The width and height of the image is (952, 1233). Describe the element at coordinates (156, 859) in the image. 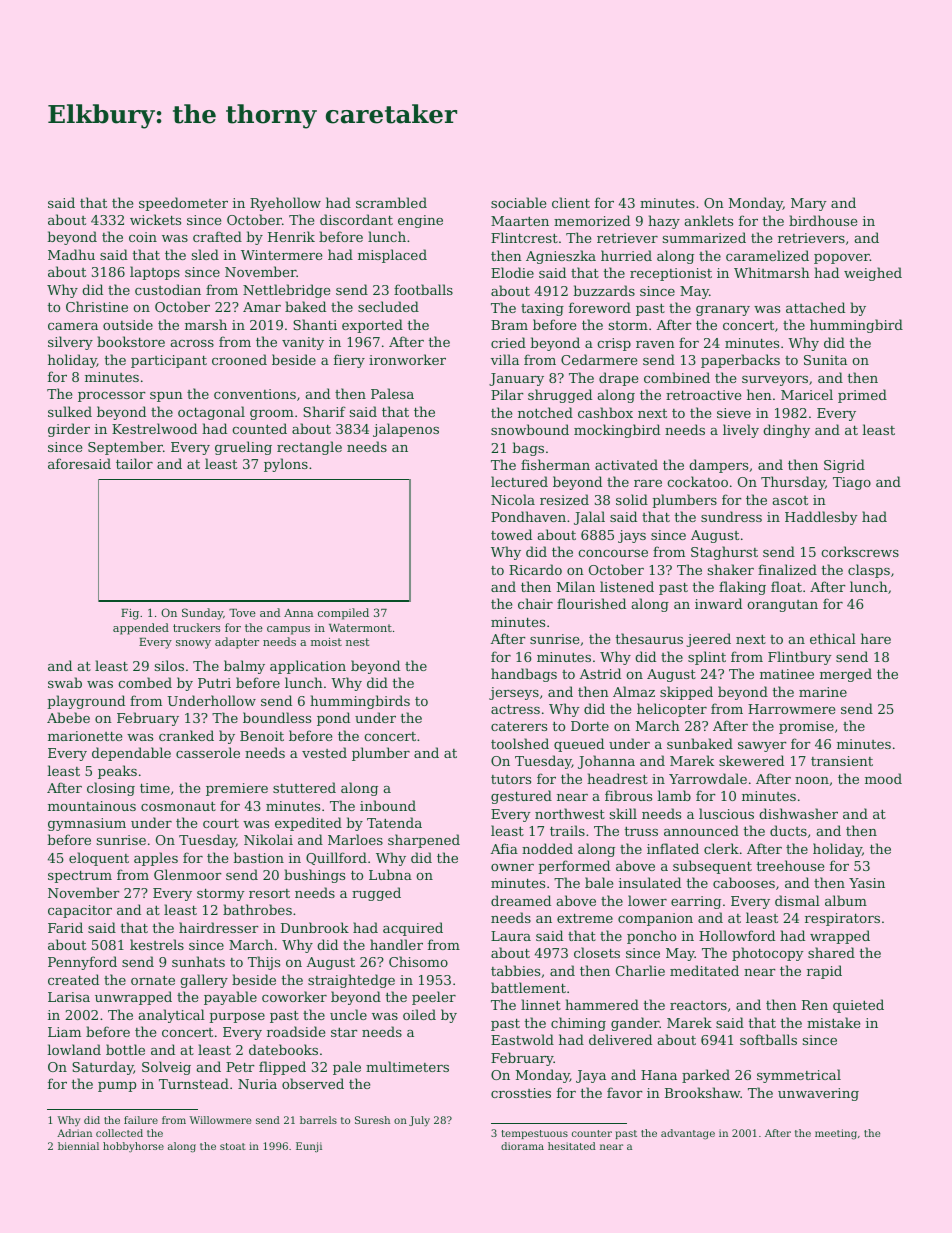

I see `apples` at that location.
